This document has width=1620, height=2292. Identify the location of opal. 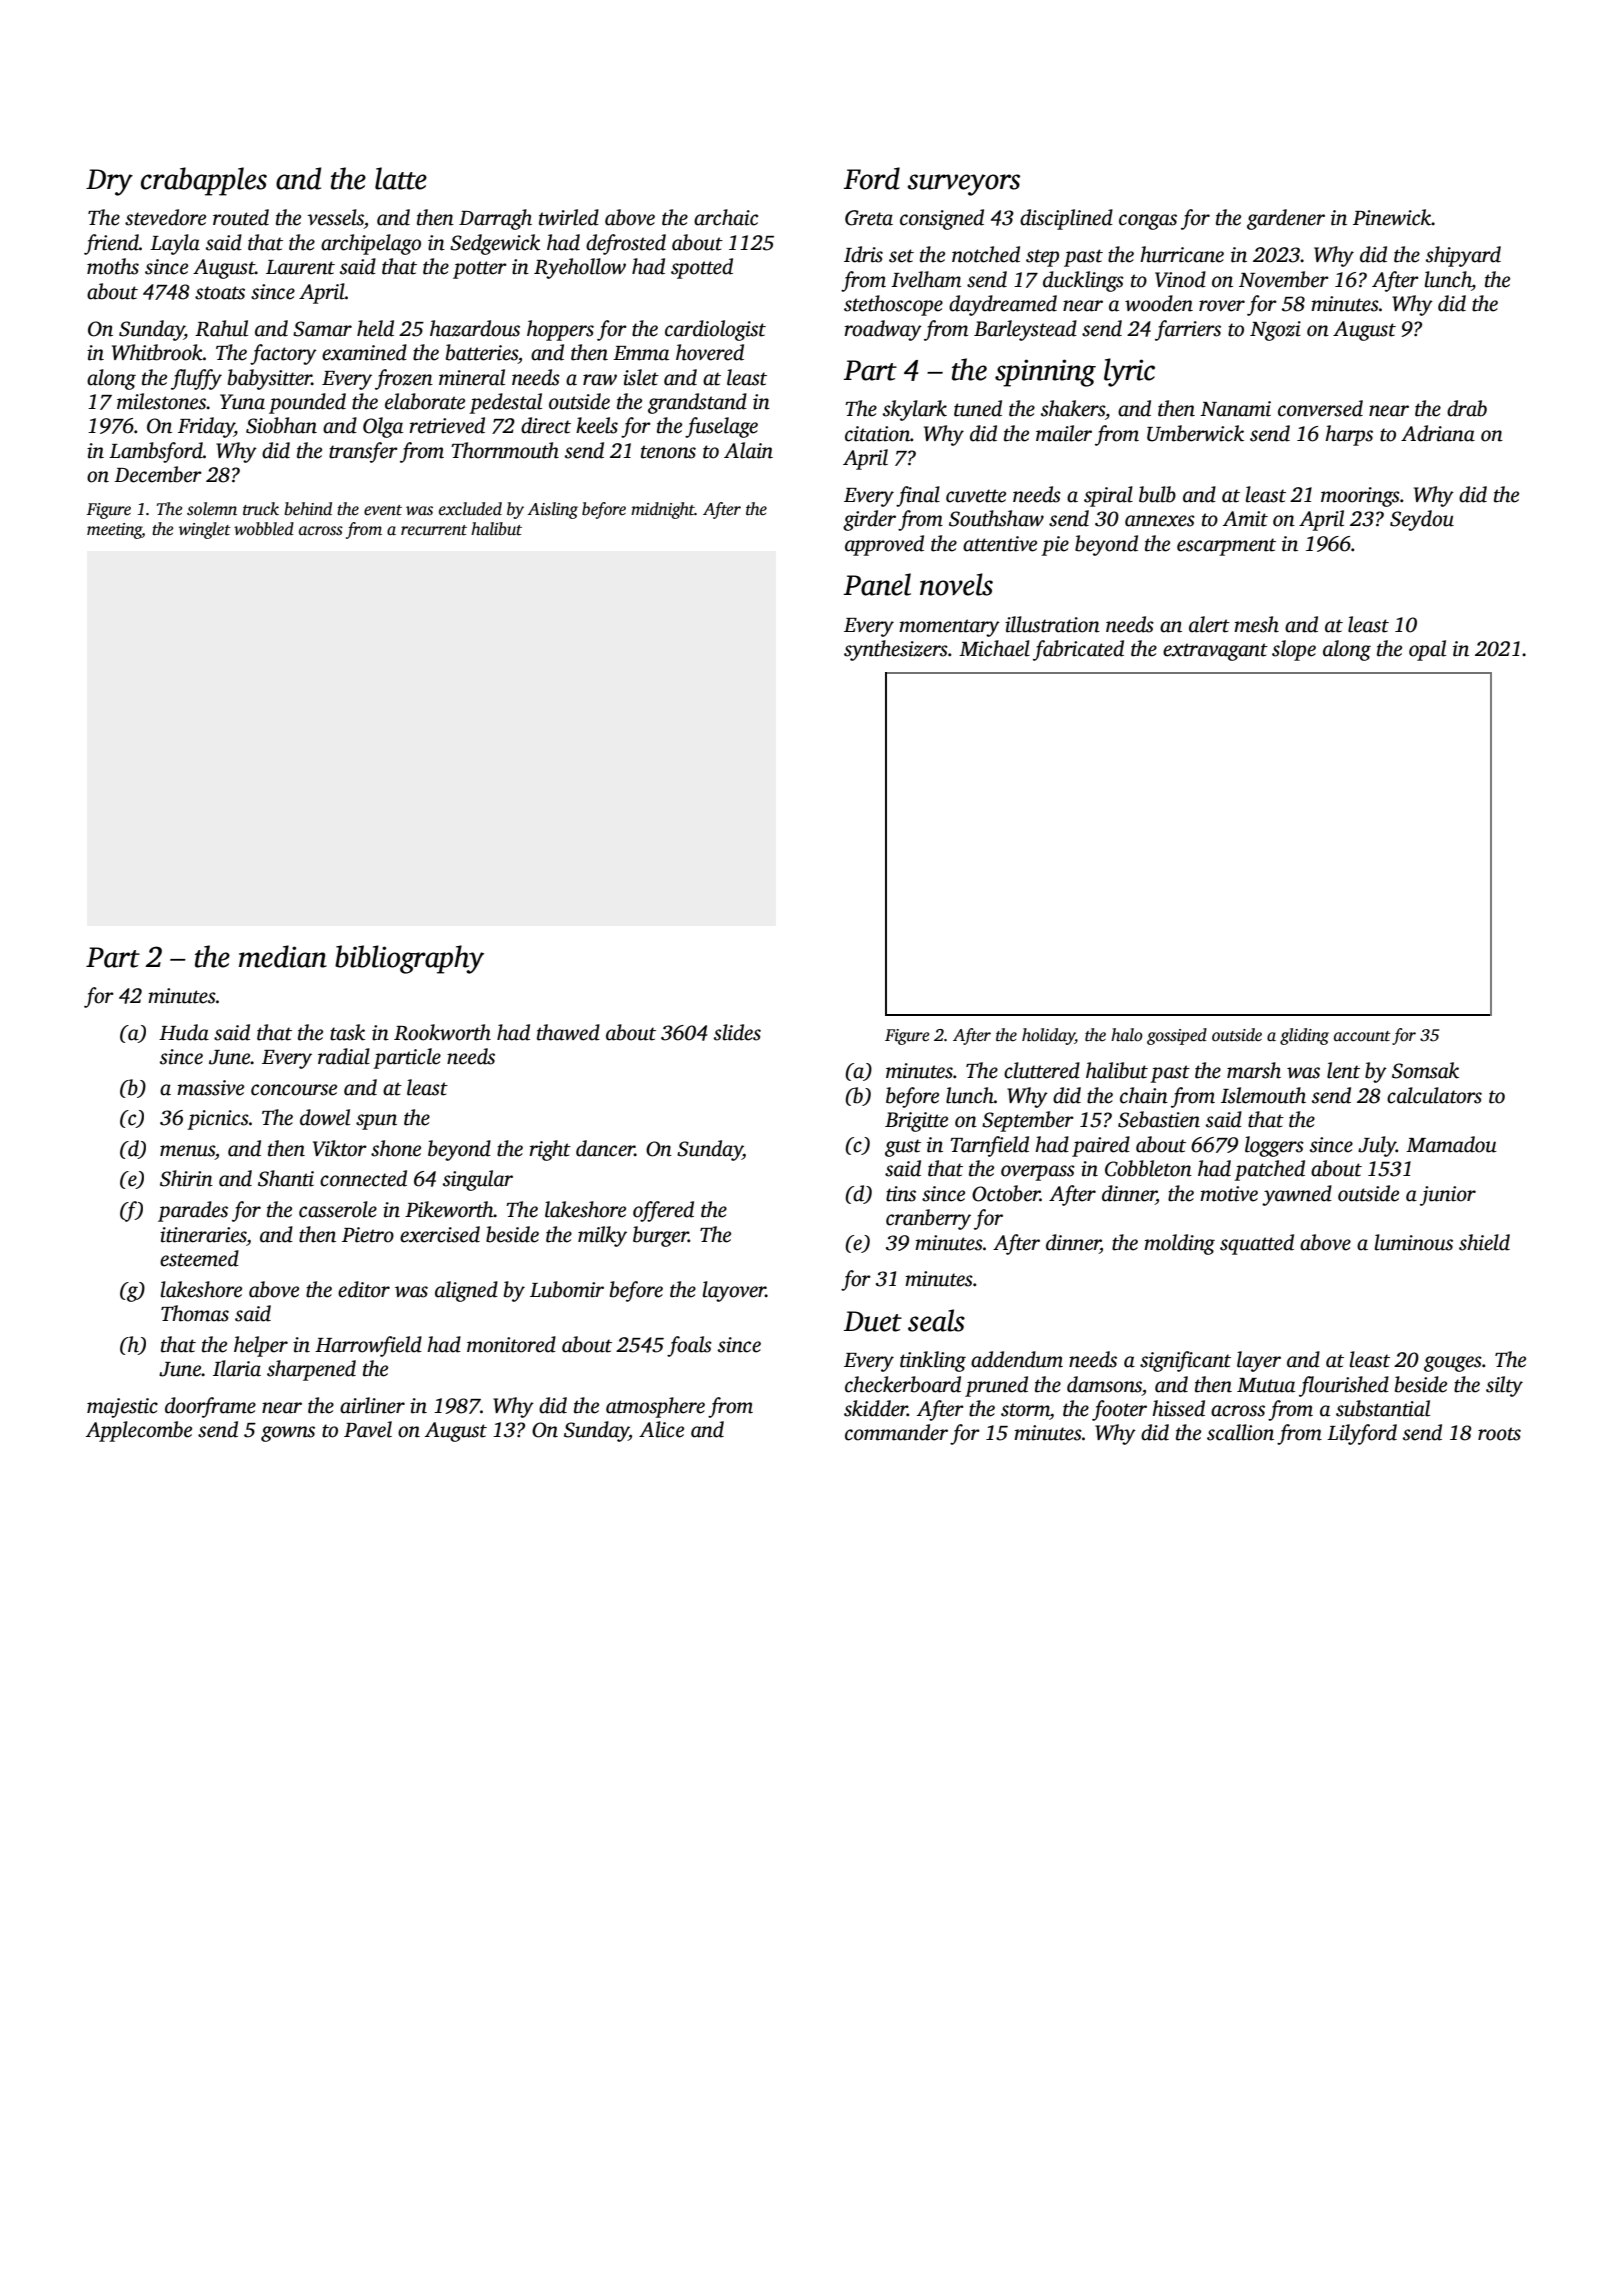
(1427, 650).
